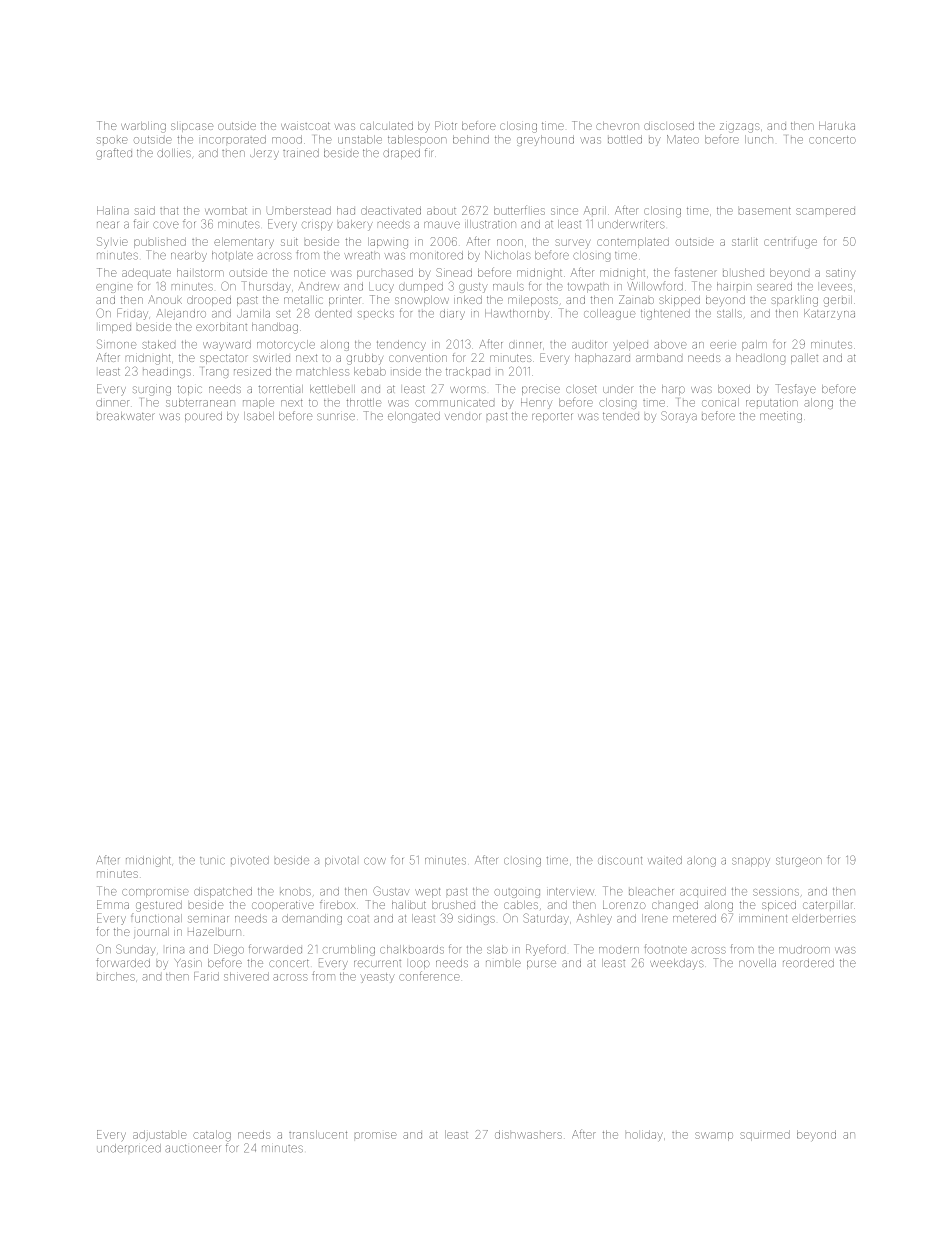  I want to click on adjustable, so click(160, 1135).
